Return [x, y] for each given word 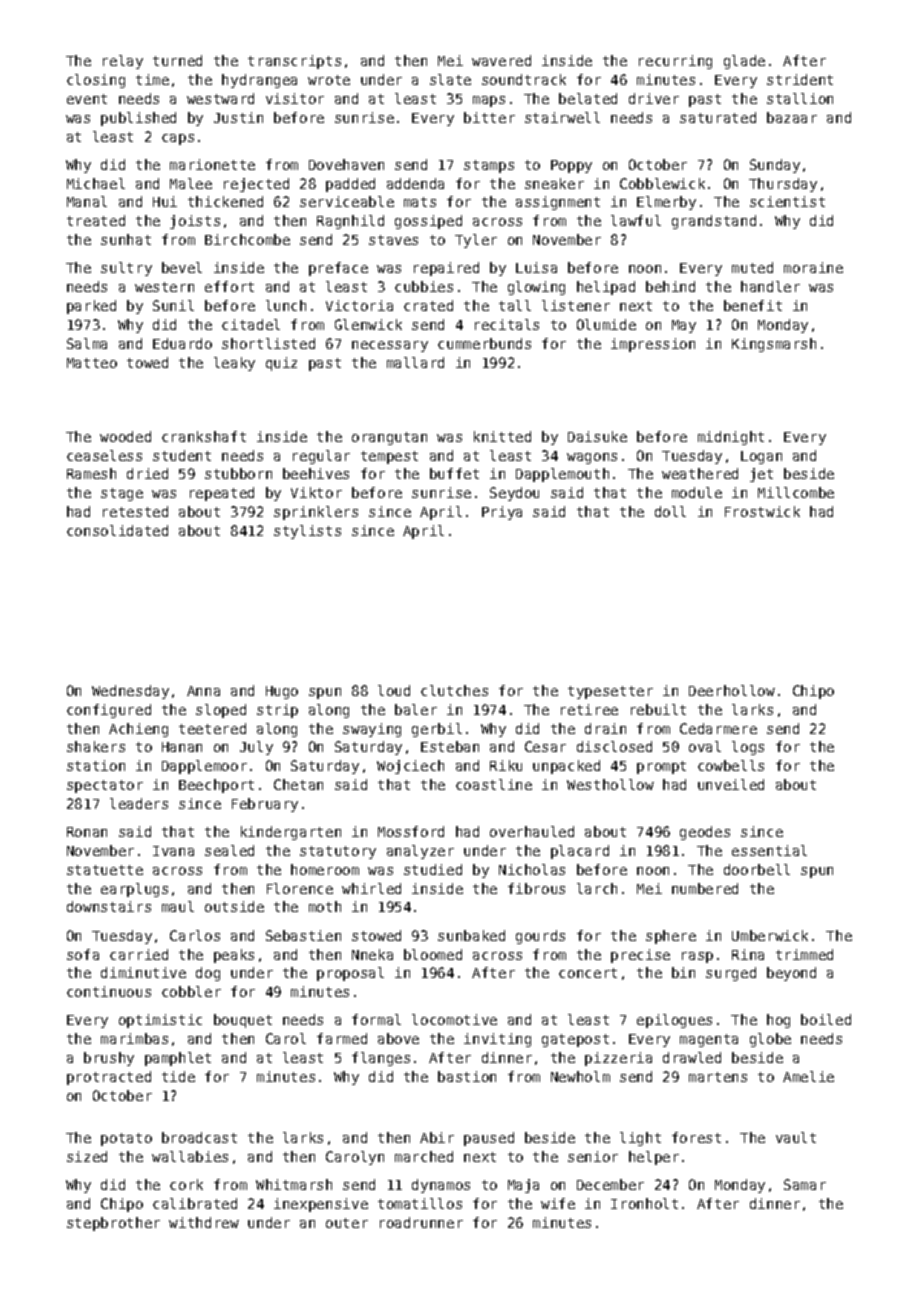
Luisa [536, 267]
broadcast [199, 1137]
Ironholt [644, 1203]
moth [325, 906]
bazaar [792, 117]
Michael [96, 183]
